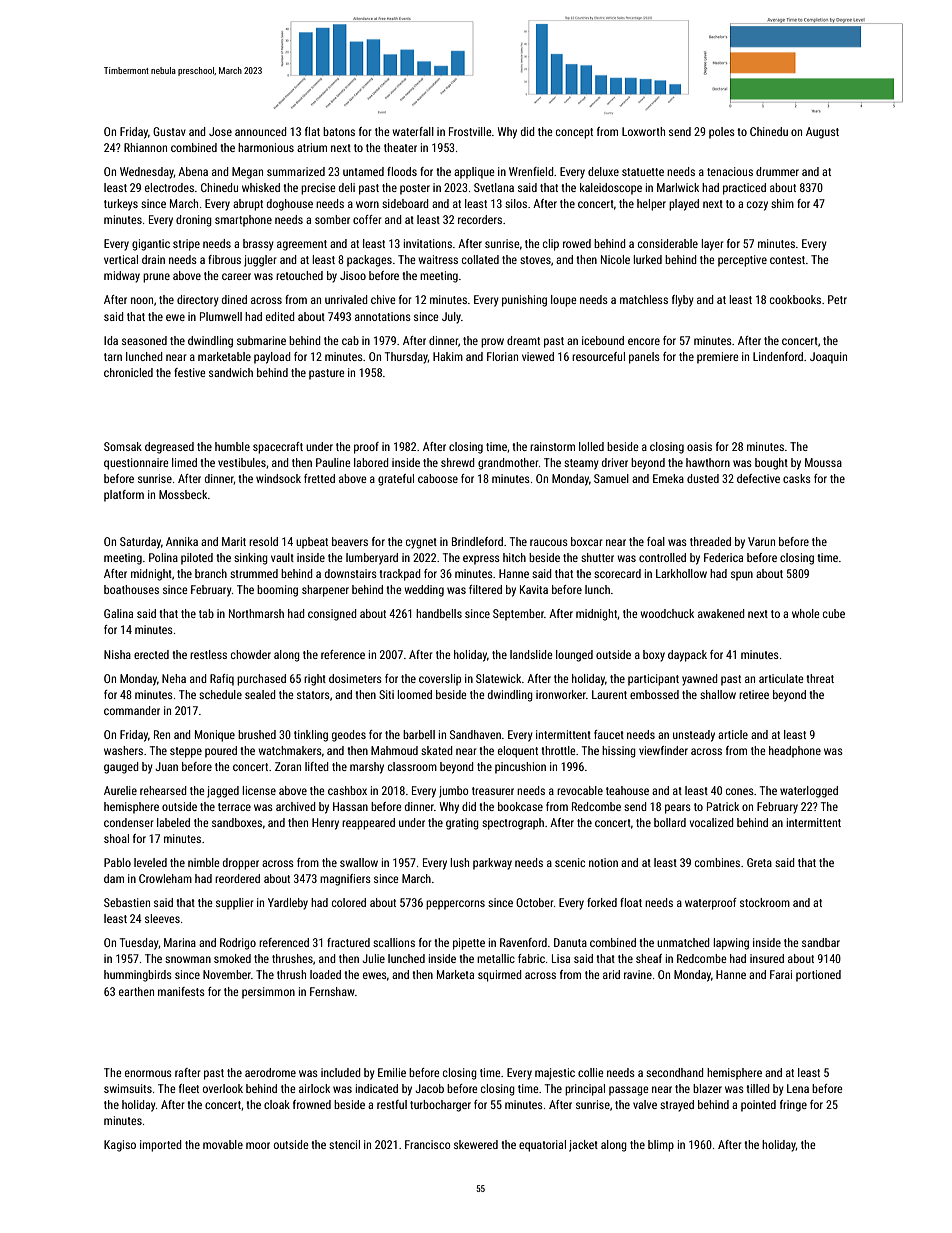 Image resolution: width=952 pixels, height=1233 pixels. Describe the element at coordinates (809, 792) in the screenshot. I see `waterlogged` at that location.
